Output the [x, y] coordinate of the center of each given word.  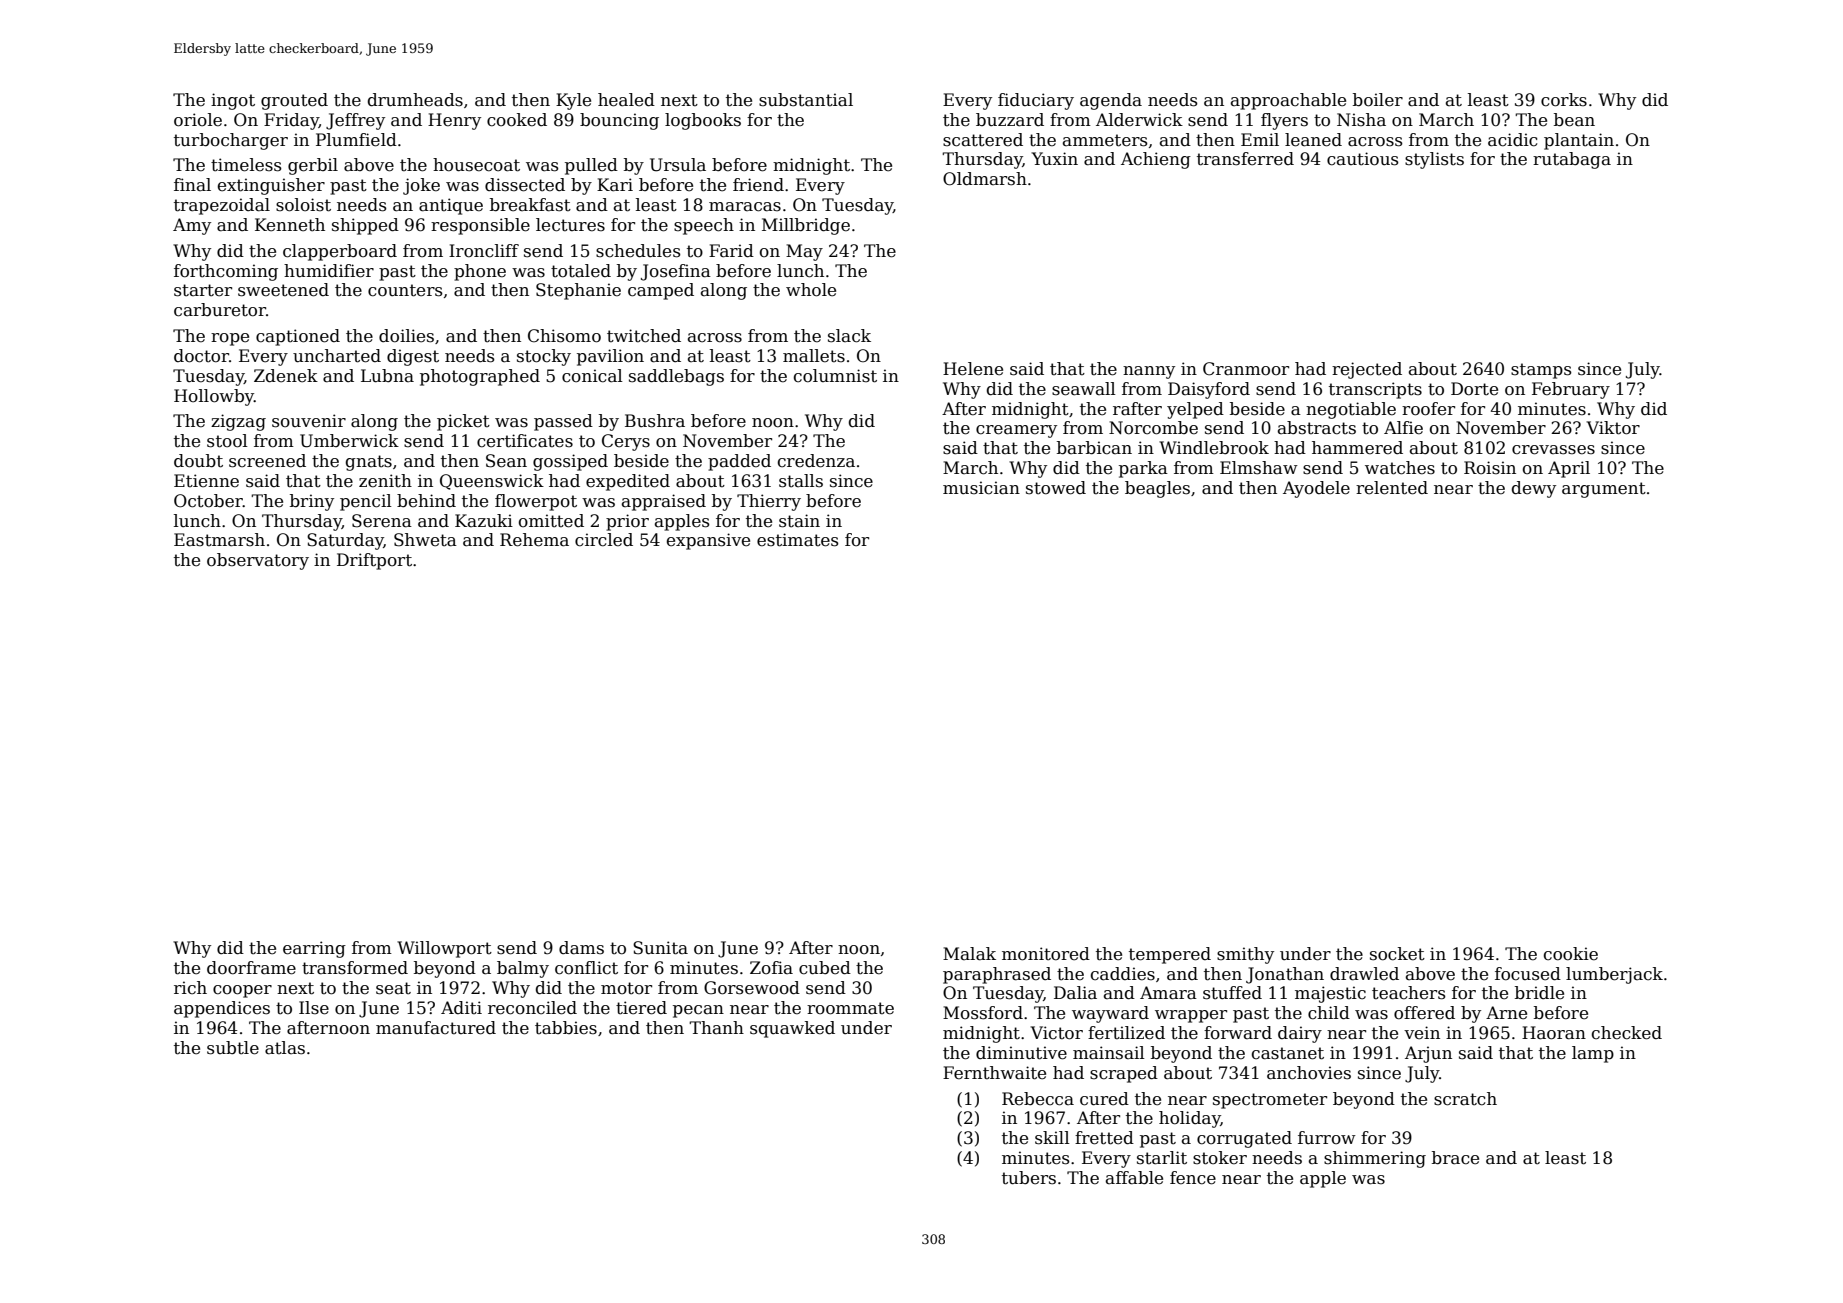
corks [1564, 100]
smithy [1245, 955]
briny [312, 502]
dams [581, 948]
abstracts [1317, 428]
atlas [285, 1048]
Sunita [660, 948]
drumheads [415, 100]
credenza [816, 461]
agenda [1111, 101]
